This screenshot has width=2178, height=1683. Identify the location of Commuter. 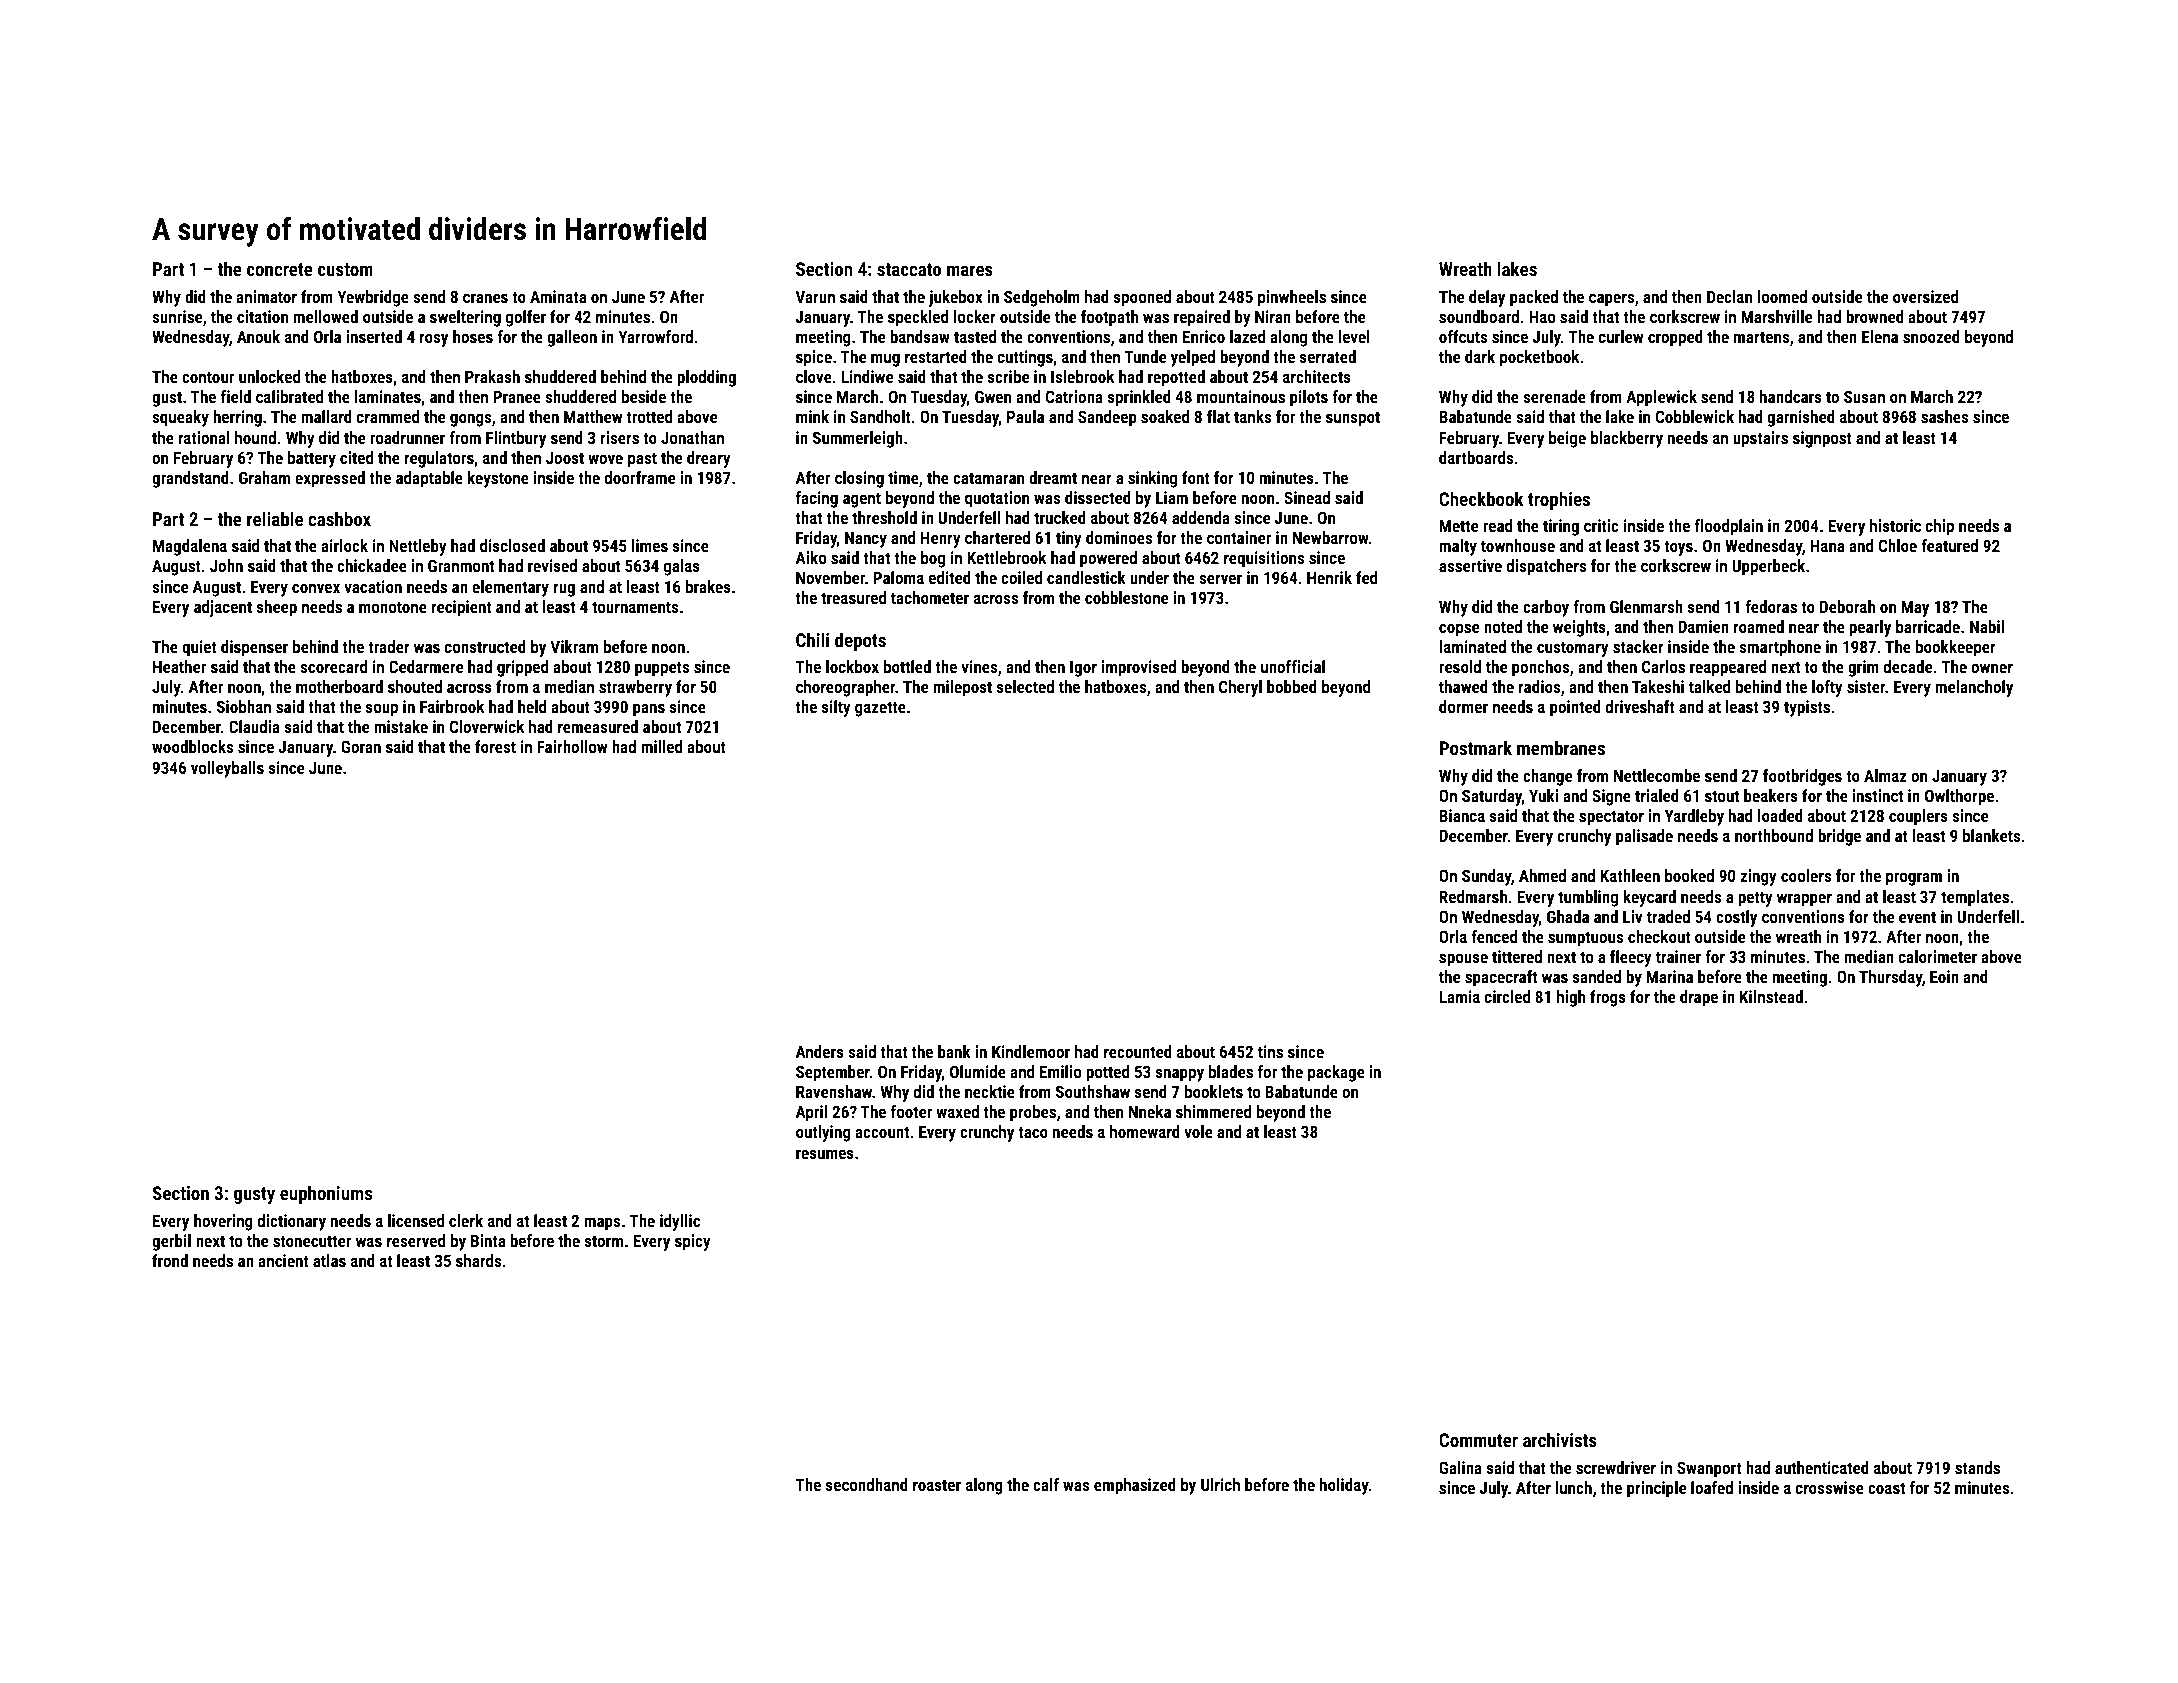
(1478, 1440).
